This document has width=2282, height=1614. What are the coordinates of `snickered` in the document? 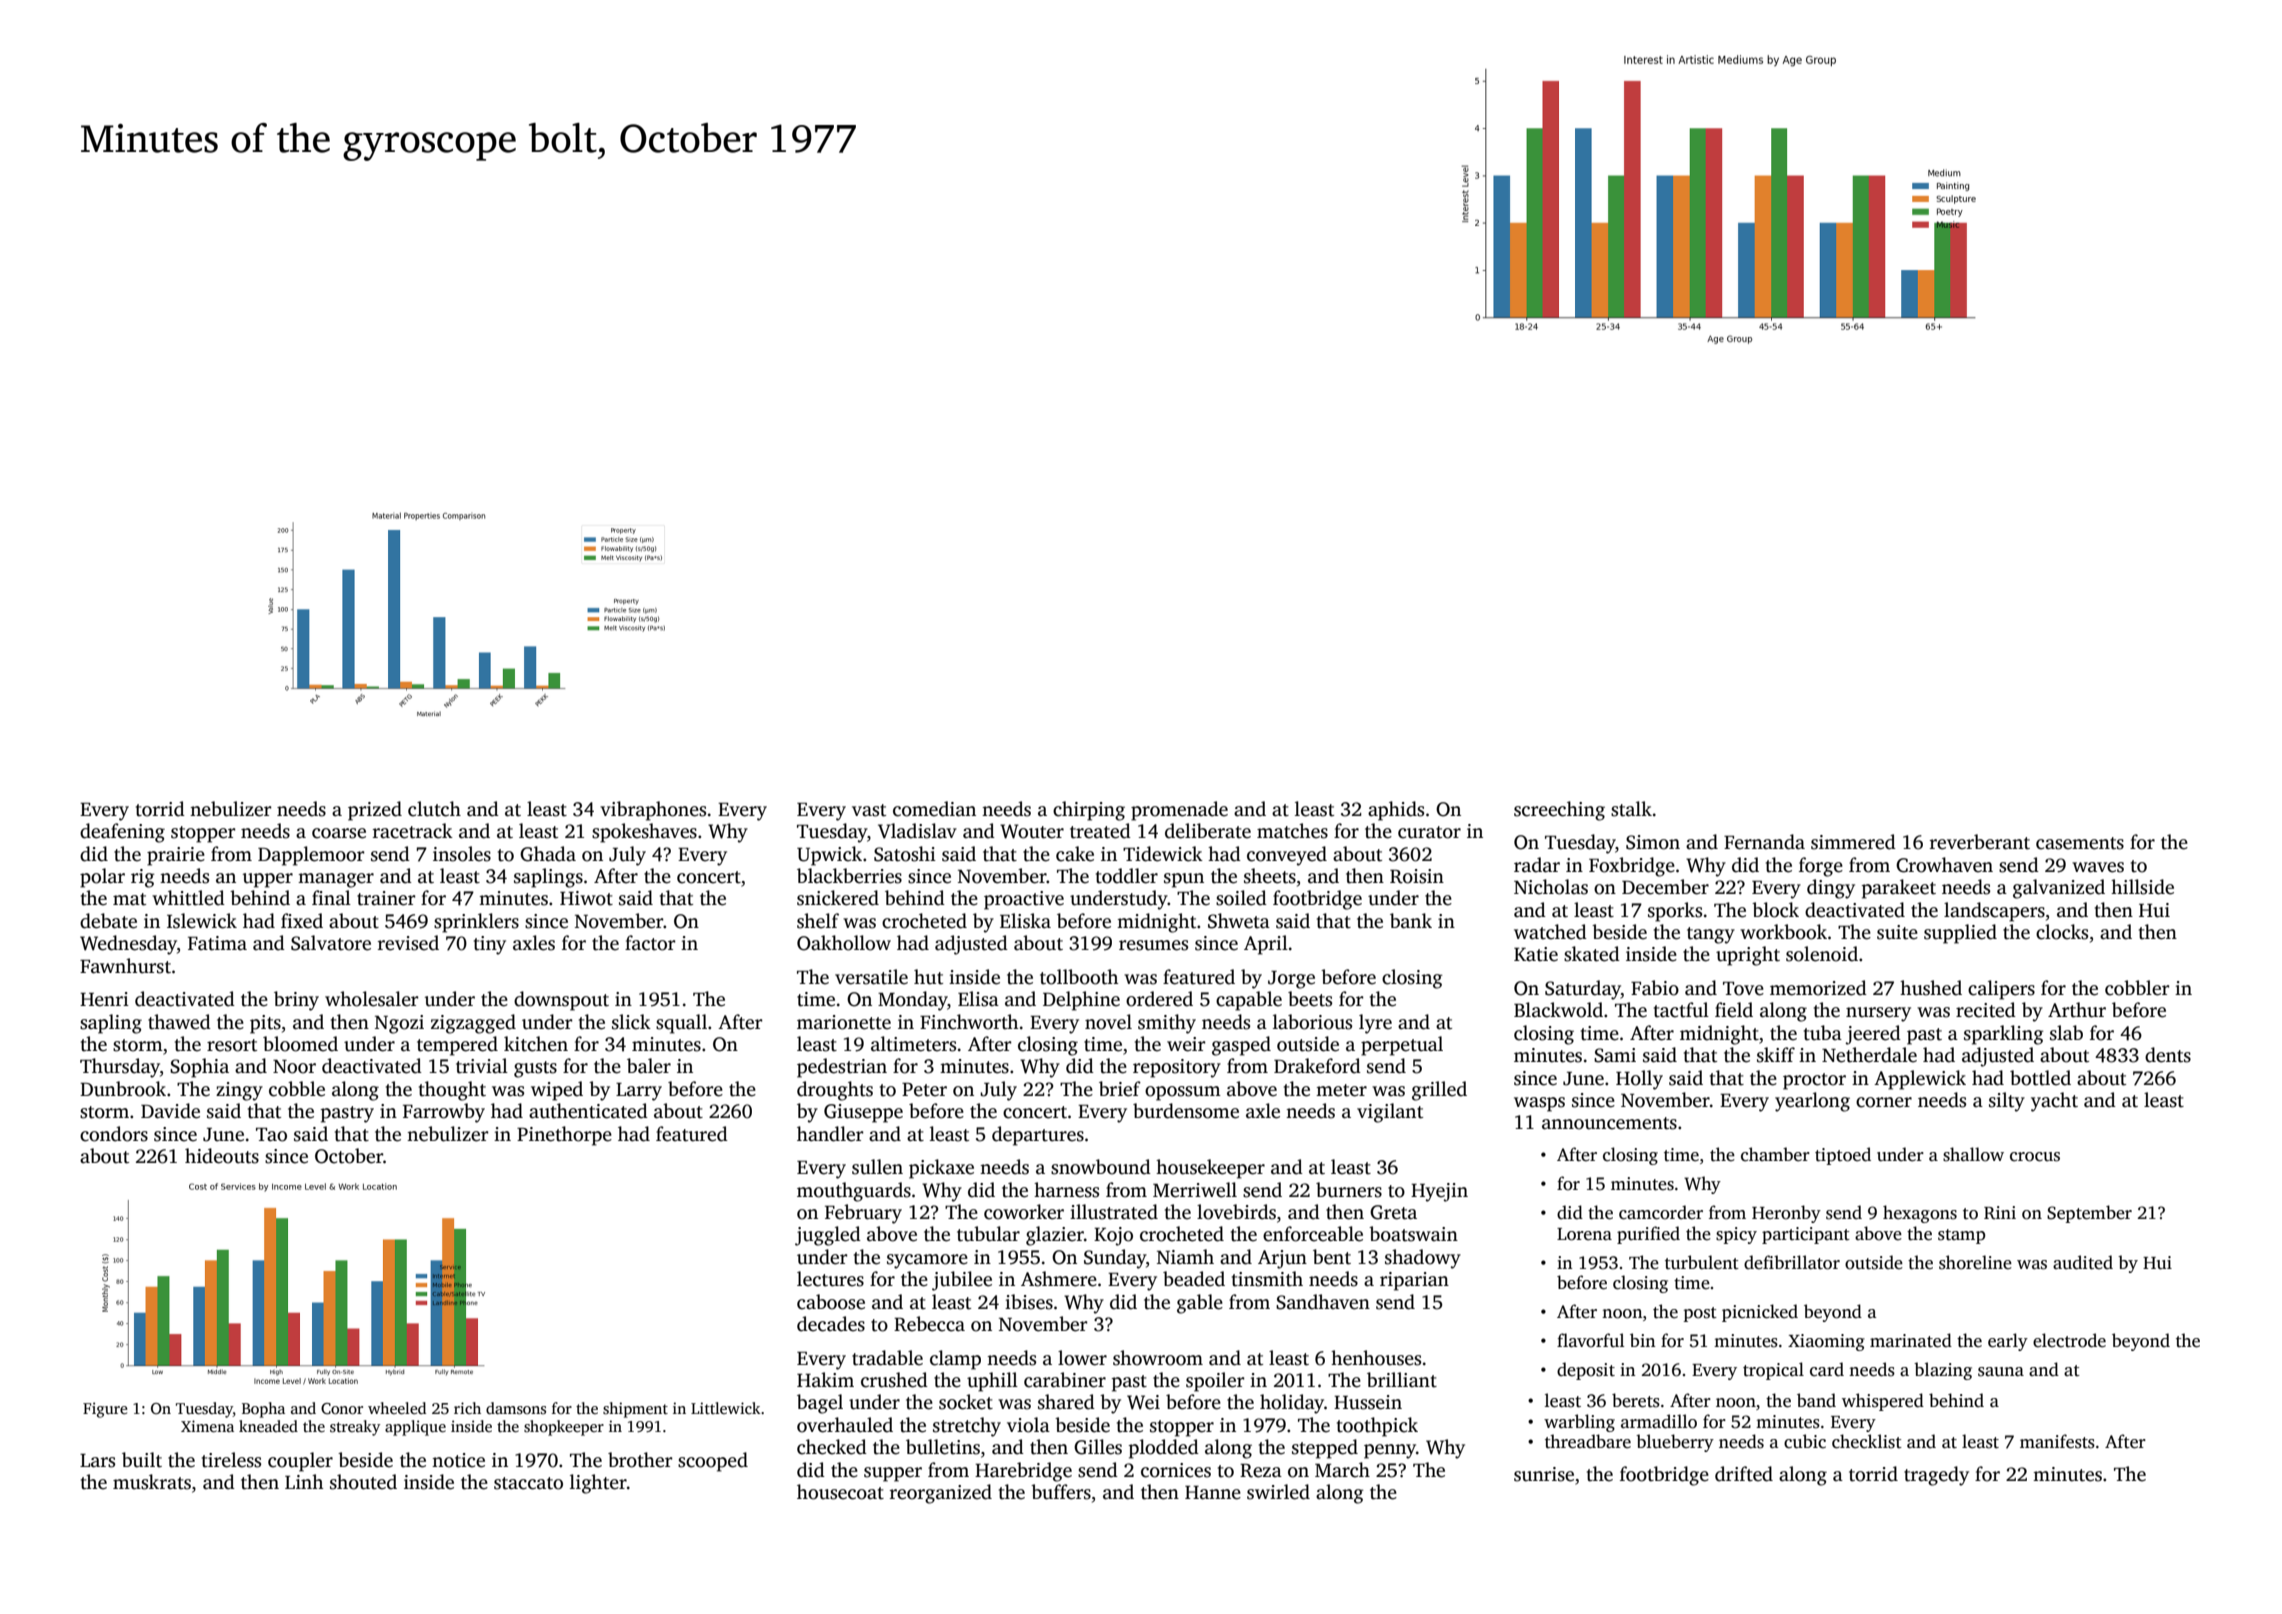 It's located at (838, 898).
